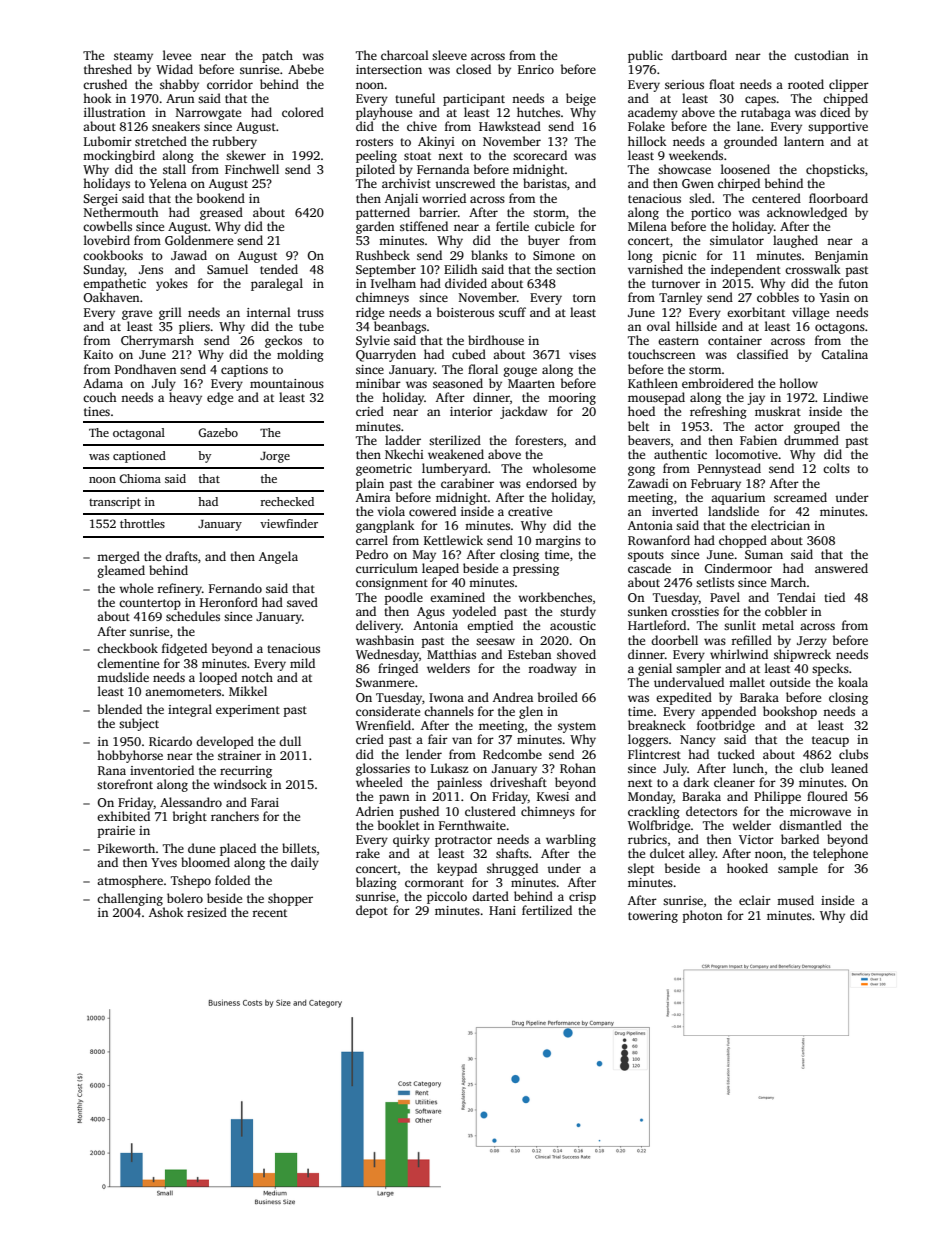 The width and height of the screenshot is (952, 1233). Describe the element at coordinates (290, 899) in the screenshot. I see `shopper` at that location.
